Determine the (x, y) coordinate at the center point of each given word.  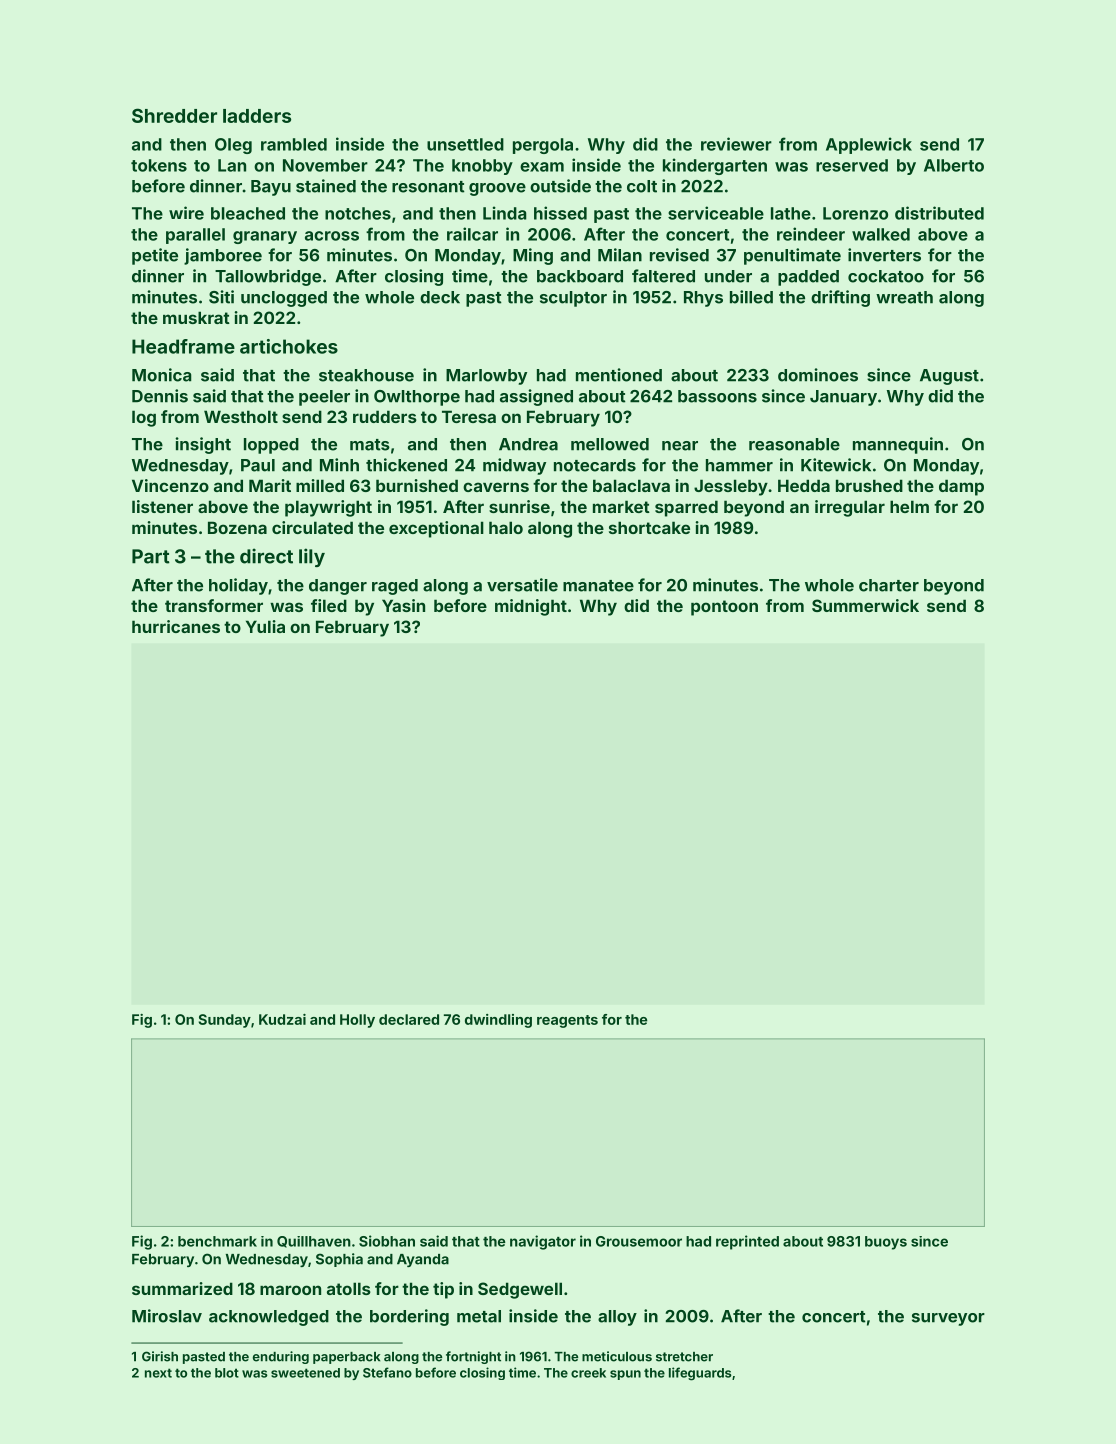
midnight (531, 607)
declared (409, 1019)
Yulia (265, 626)
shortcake (649, 527)
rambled (294, 144)
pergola (543, 146)
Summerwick (865, 605)
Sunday (224, 1021)
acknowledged (269, 1318)
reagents (567, 1021)
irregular (850, 508)
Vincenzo (170, 485)
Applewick (869, 145)
